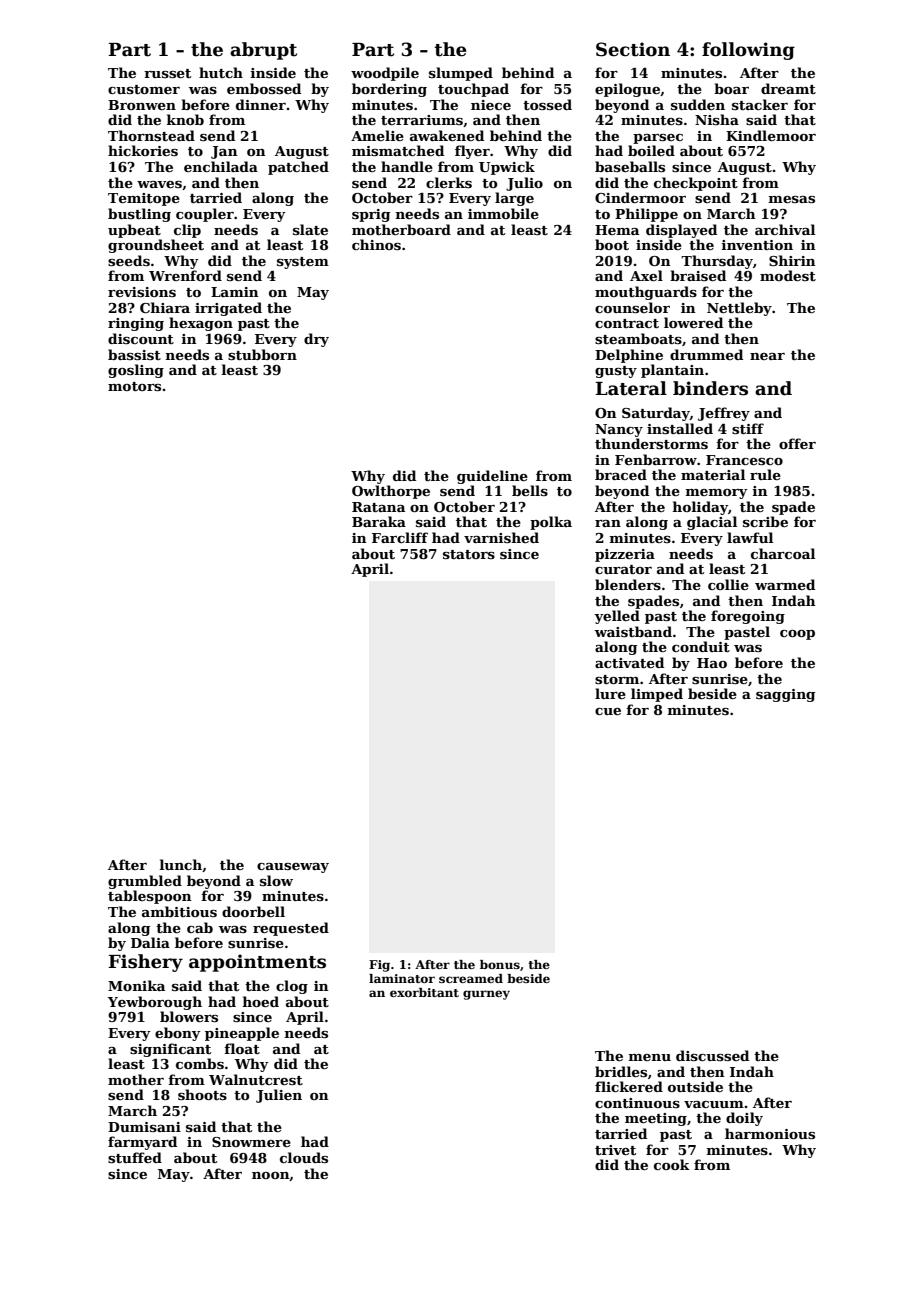 This screenshot has width=924, height=1308. I want to click on tossed, so click(547, 104).
